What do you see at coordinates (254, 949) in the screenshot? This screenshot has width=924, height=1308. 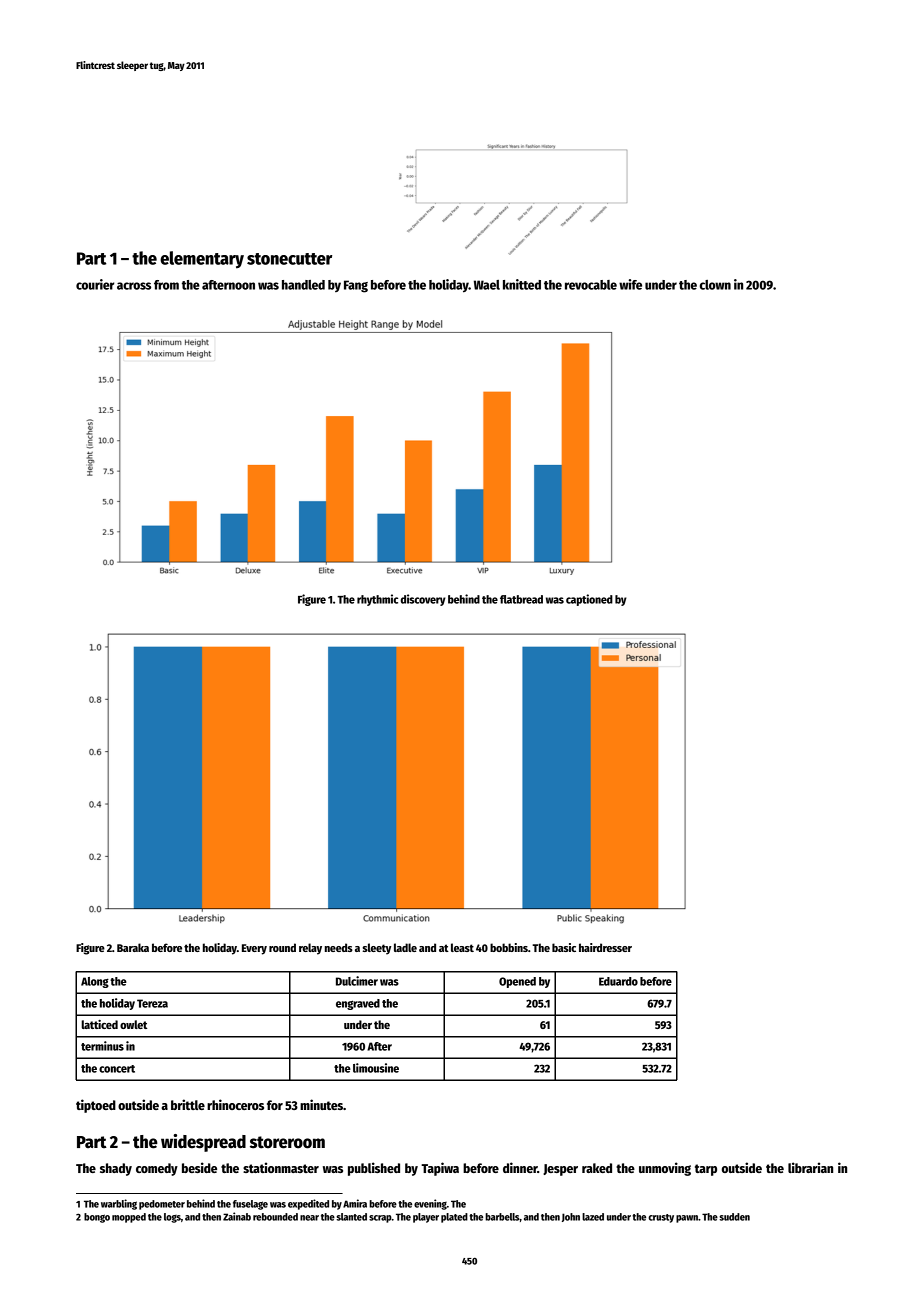 I see `Every` at bounding box center [254, 949].
